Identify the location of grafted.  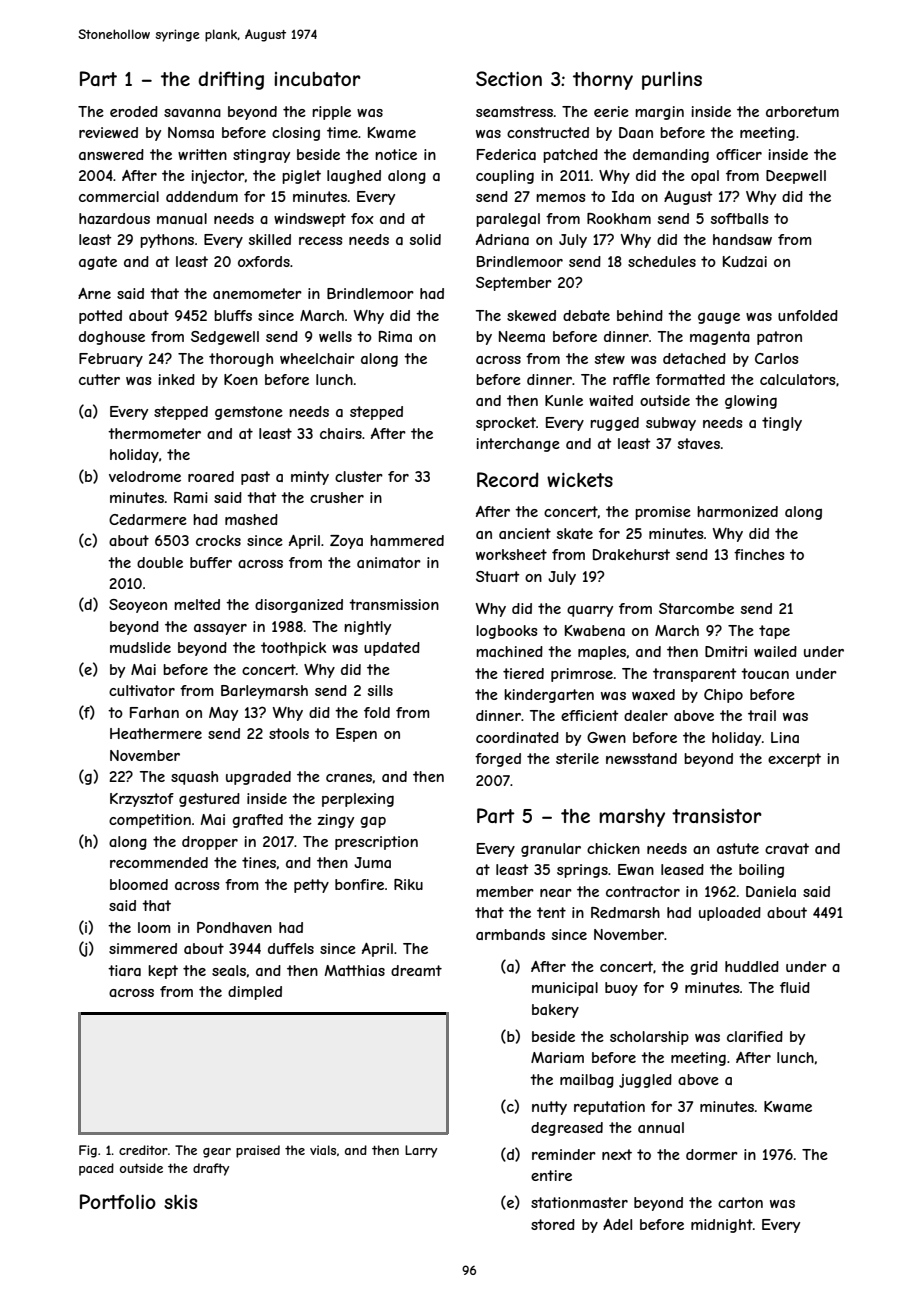
(257, 821).
